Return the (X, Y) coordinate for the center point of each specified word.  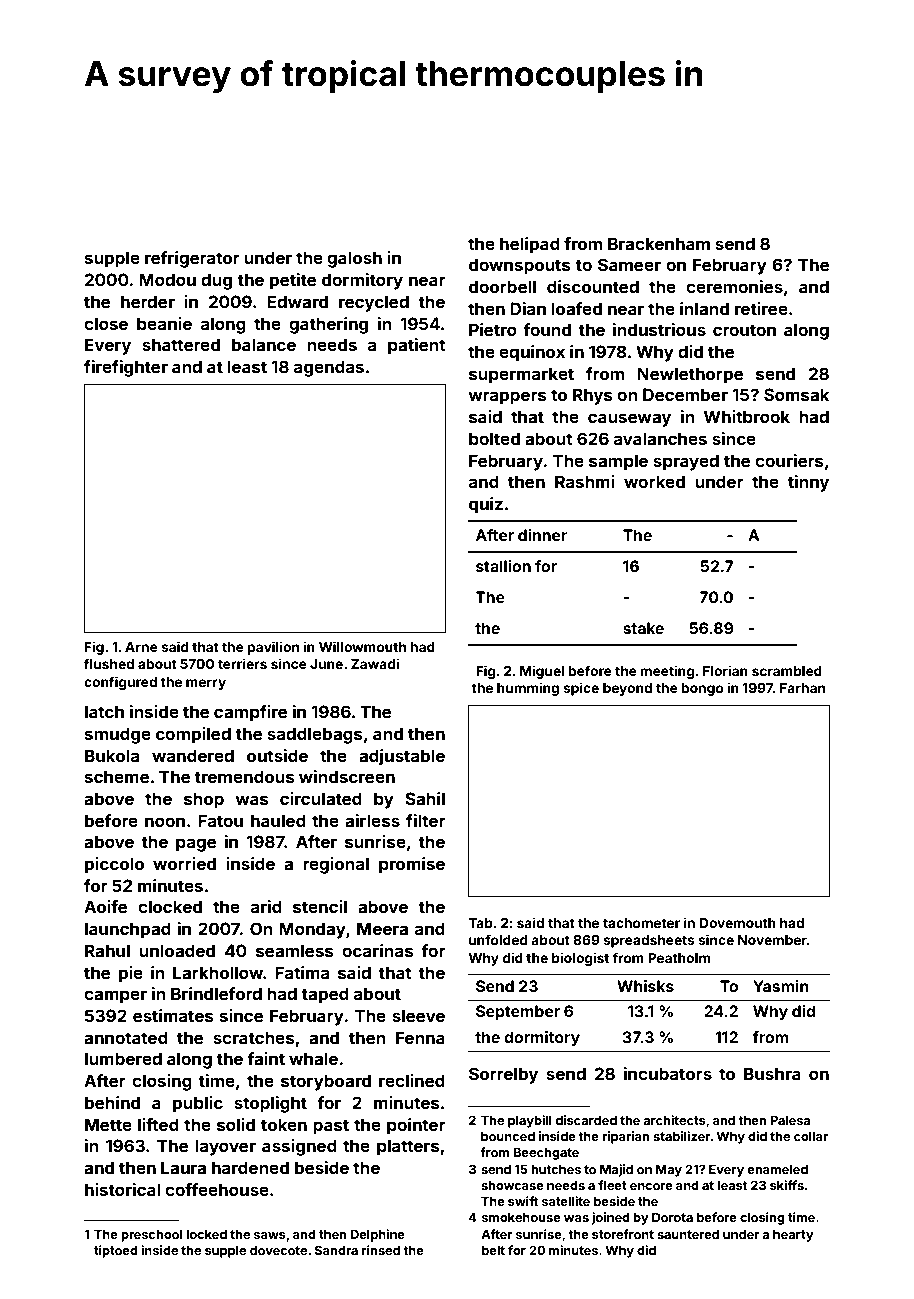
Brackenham (659, 243)
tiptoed (116, 1251)
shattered (181, 344)
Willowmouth (362, 646)
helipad (530, 245)
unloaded (177, 950)
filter (426, 820)
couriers (789, 460)
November (772, 940)
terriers (242, 663)
